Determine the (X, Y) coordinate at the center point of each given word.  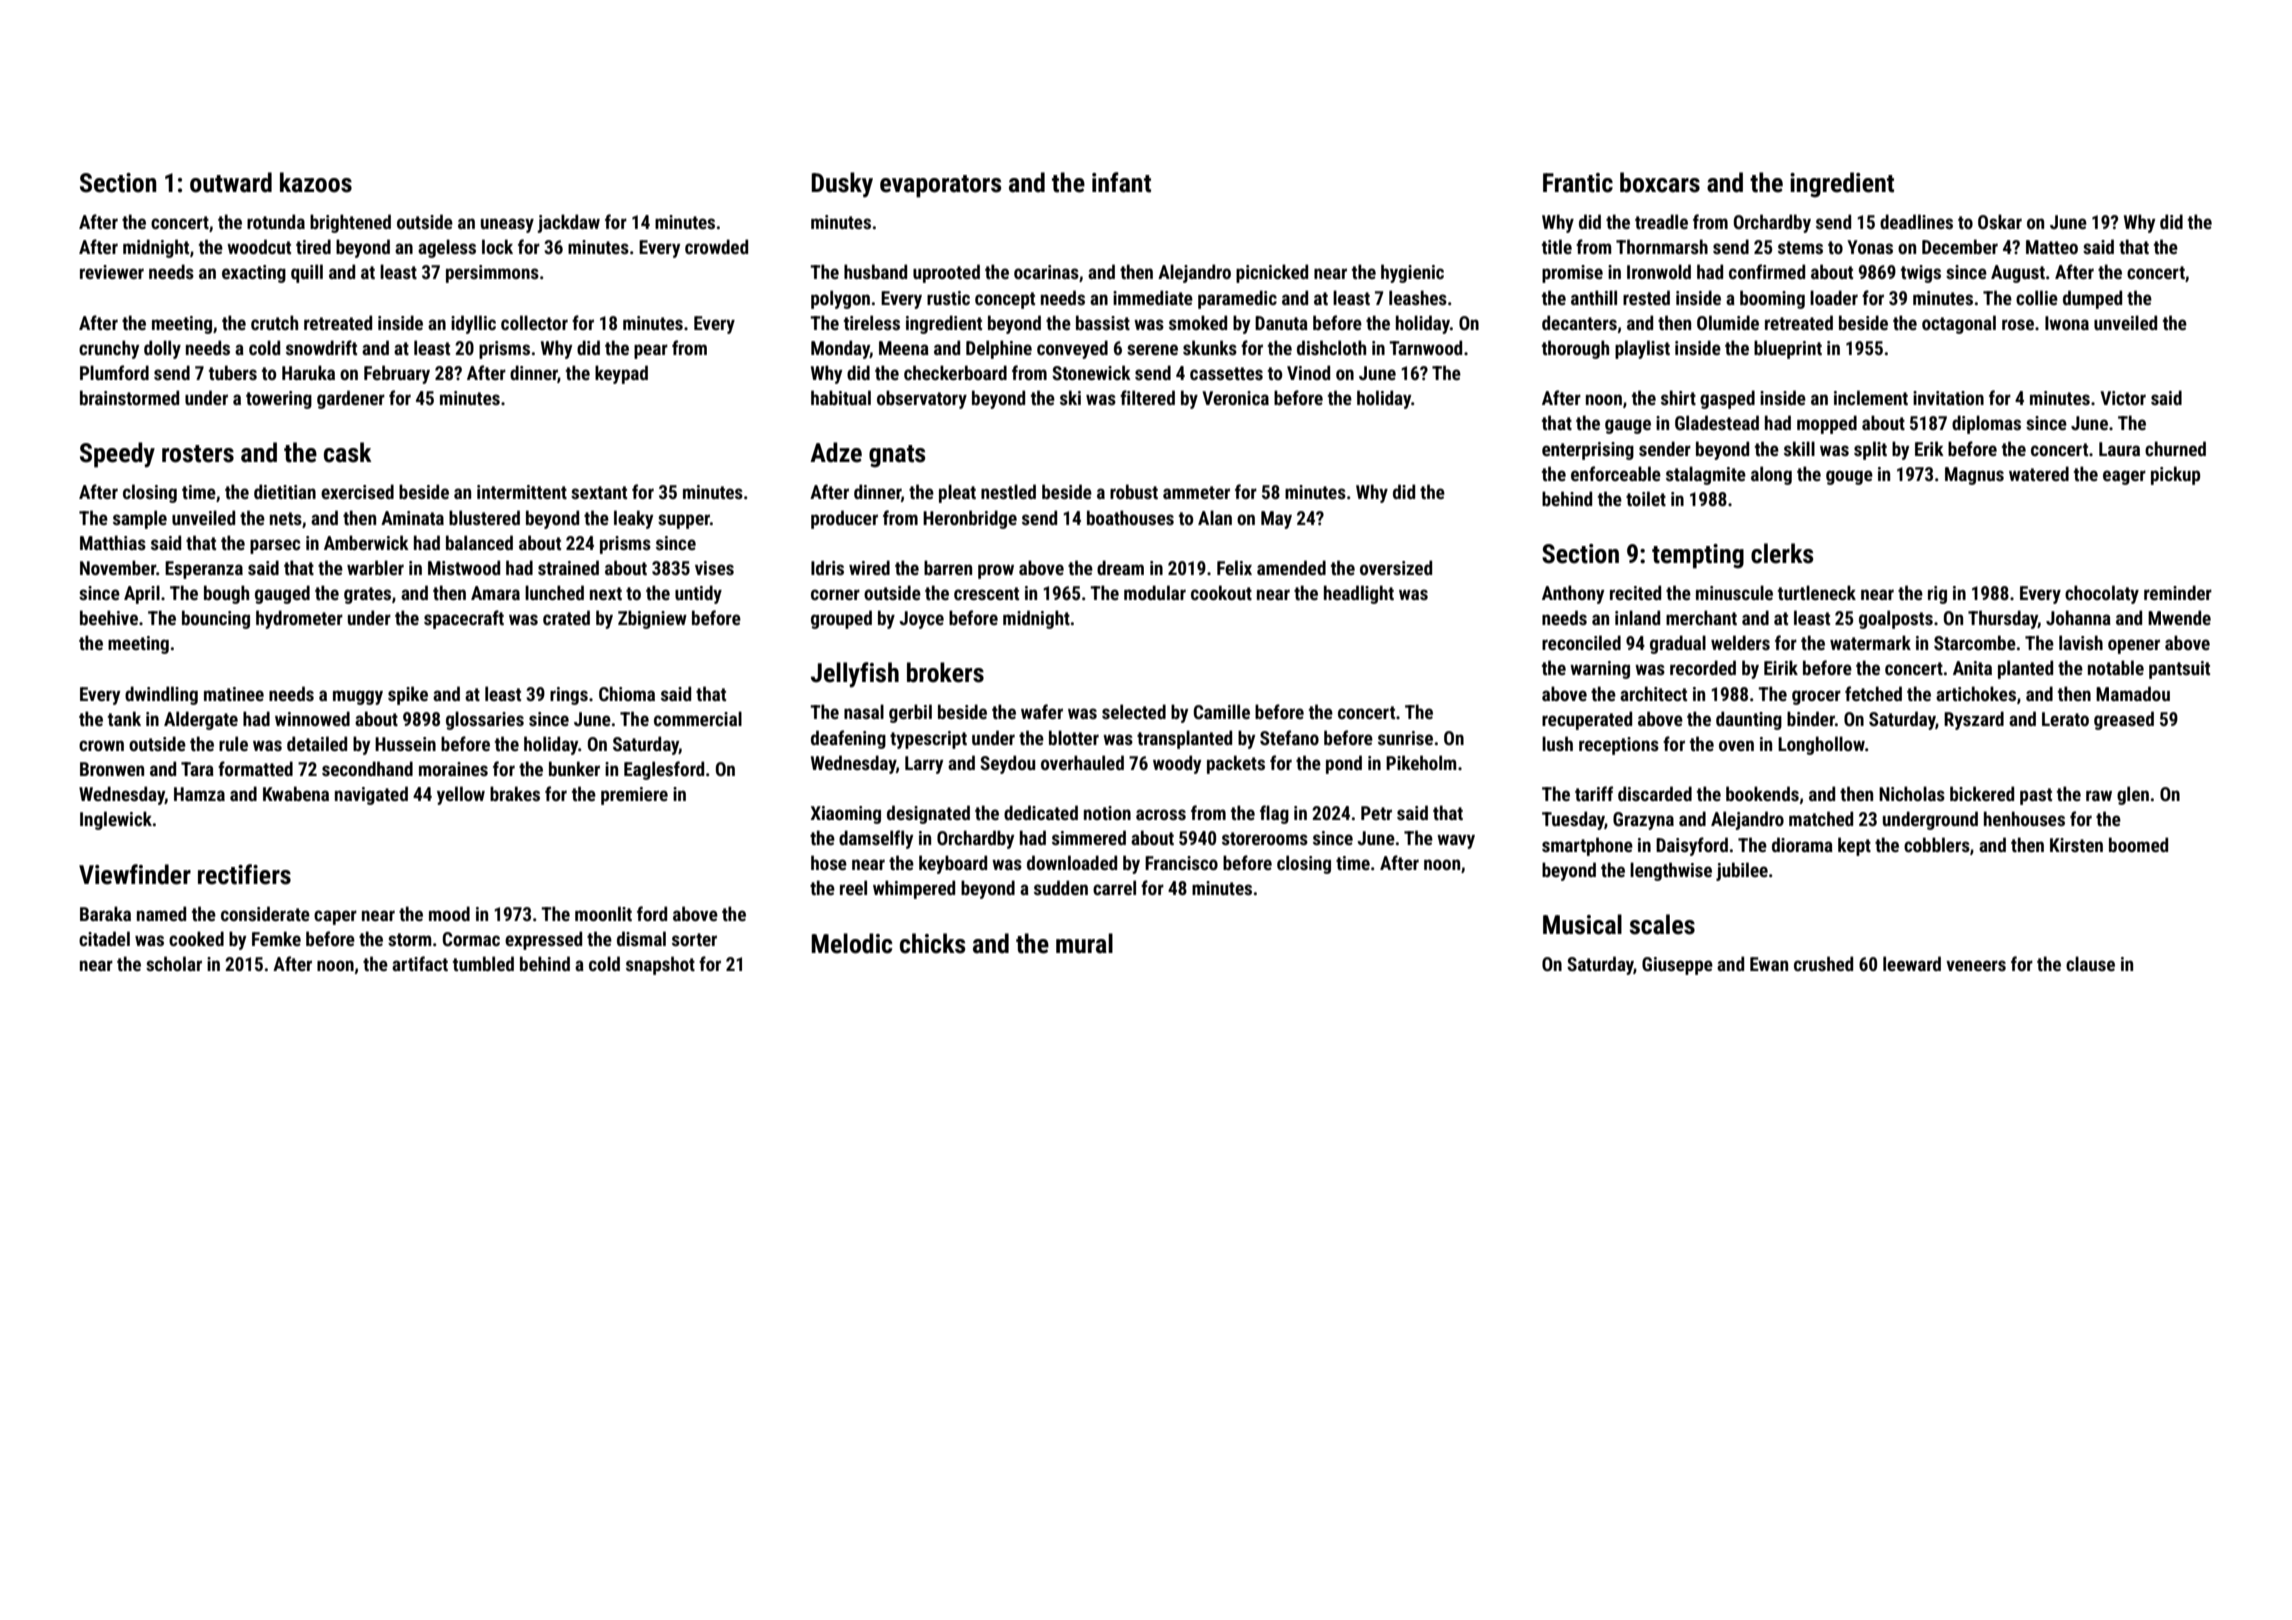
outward (231, 182)
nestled (1008, 491)
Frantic (1578, 183)
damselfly (876, 839)
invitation (1948, 398)
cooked (196, 938)
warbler (375, 567)
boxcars (1660, 182)
